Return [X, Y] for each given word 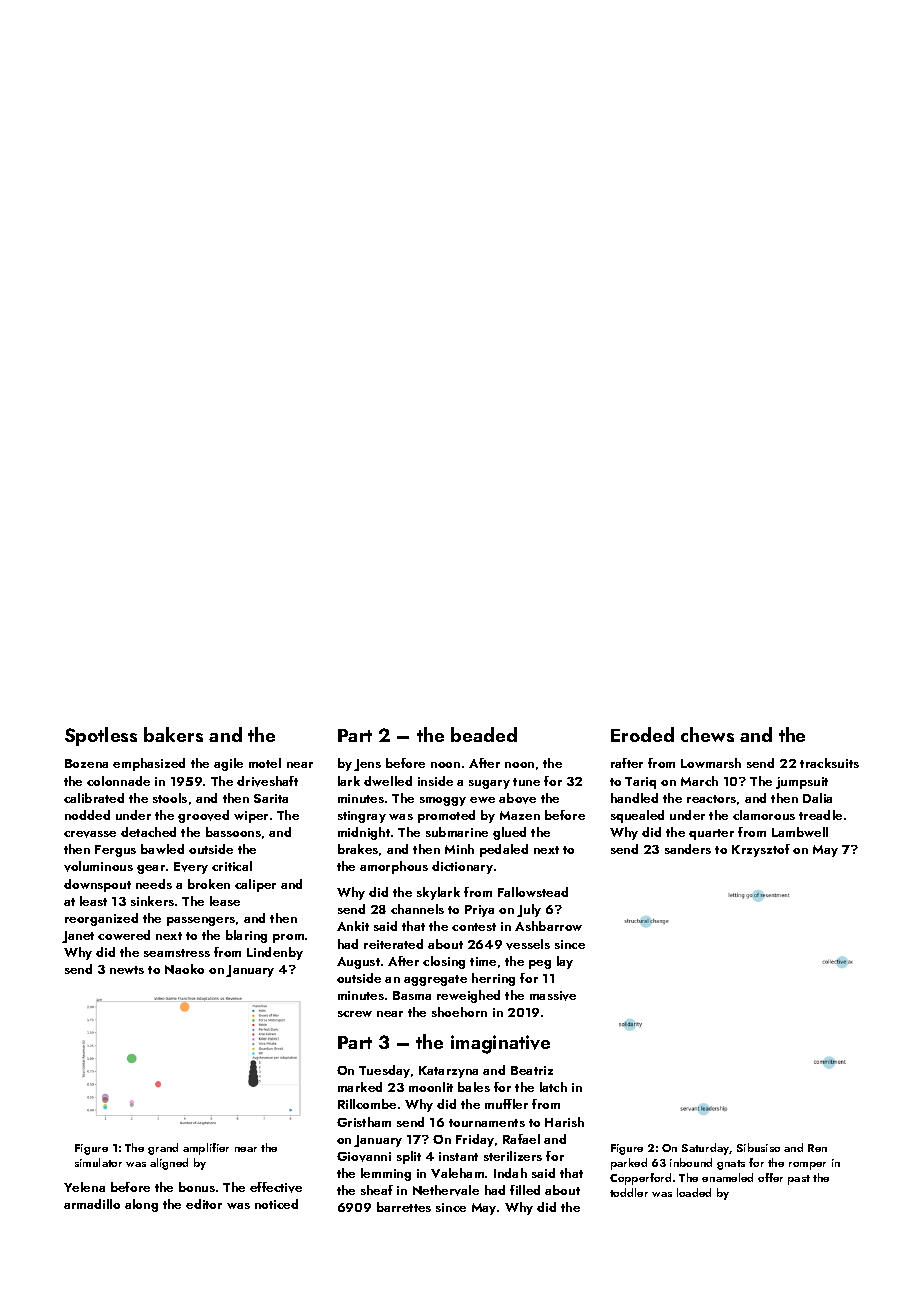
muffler [506, 1104]
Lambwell [800, 832]
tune [526, 782]
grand [163, 1149]
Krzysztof [761, 850]
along [141, 1205]
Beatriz [532, 1070]
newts [127, 970]
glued [509, 833]
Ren [817, 1148]
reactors [711, 799]
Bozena [86, 763]
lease [225, 901]
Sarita [271, 798]
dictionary [462, 867]
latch [553, 1087]
